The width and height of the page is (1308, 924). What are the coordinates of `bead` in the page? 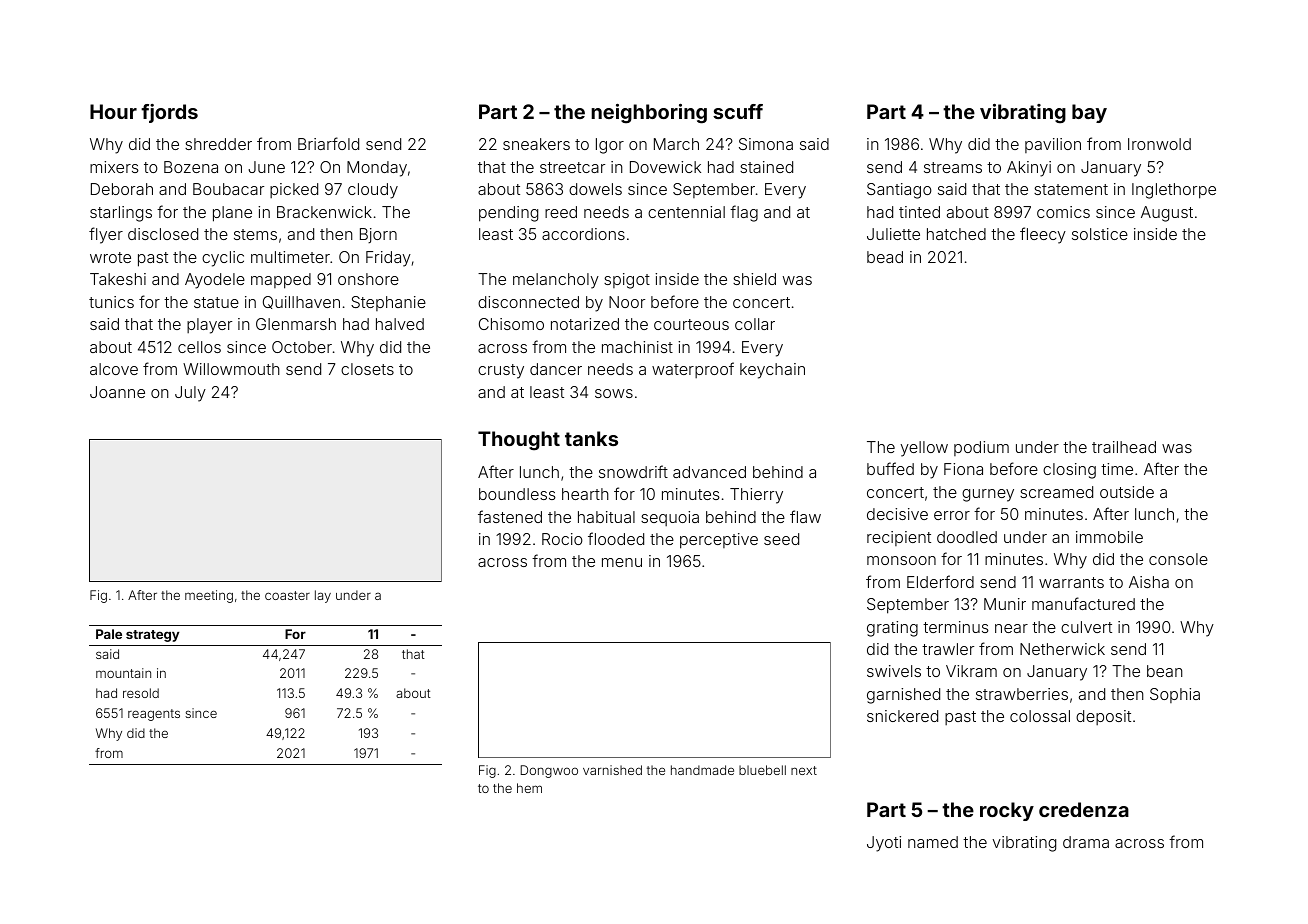 It's located at (885, 257).
